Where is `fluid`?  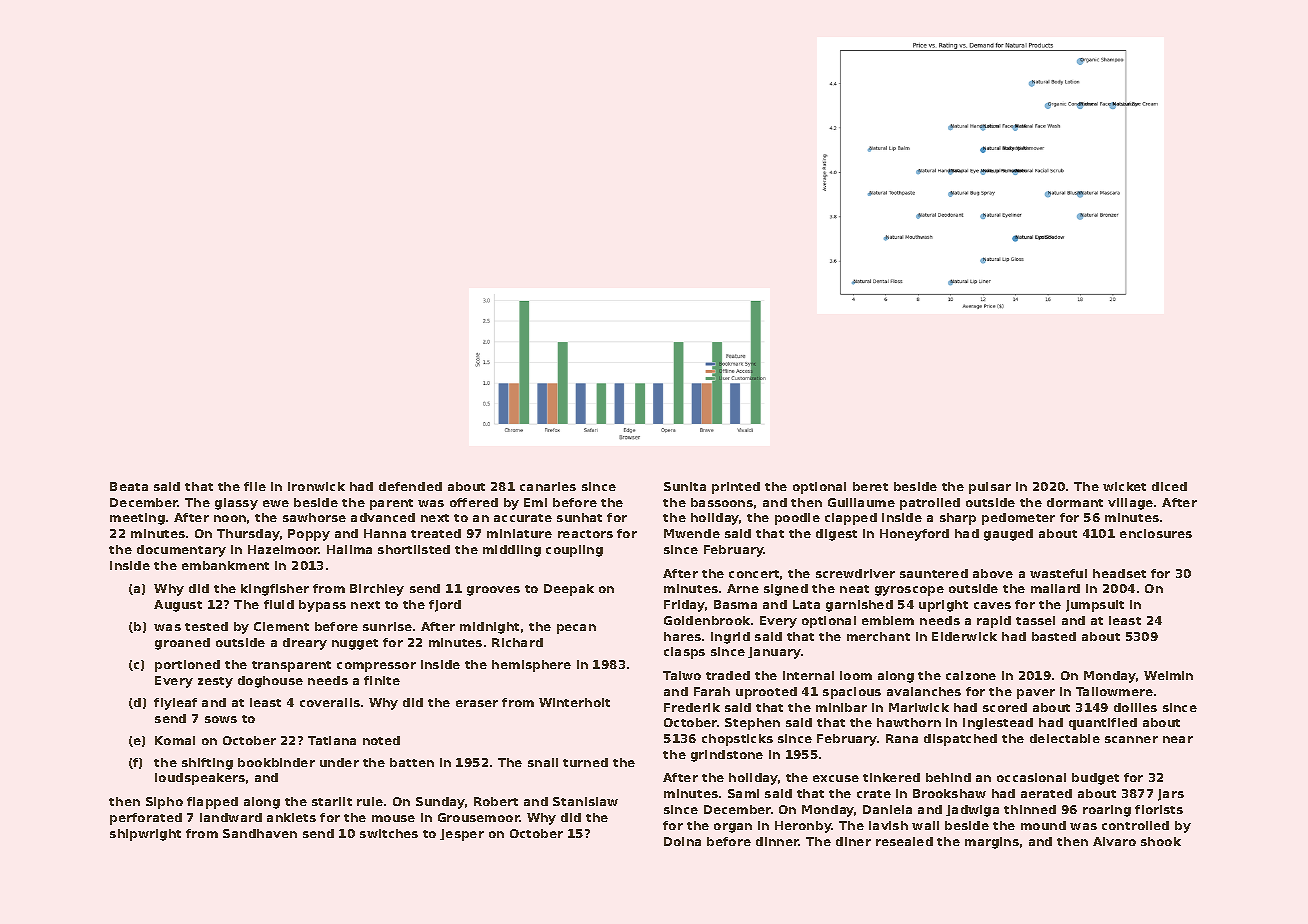
fluid is located at coordinates (279, 604).
